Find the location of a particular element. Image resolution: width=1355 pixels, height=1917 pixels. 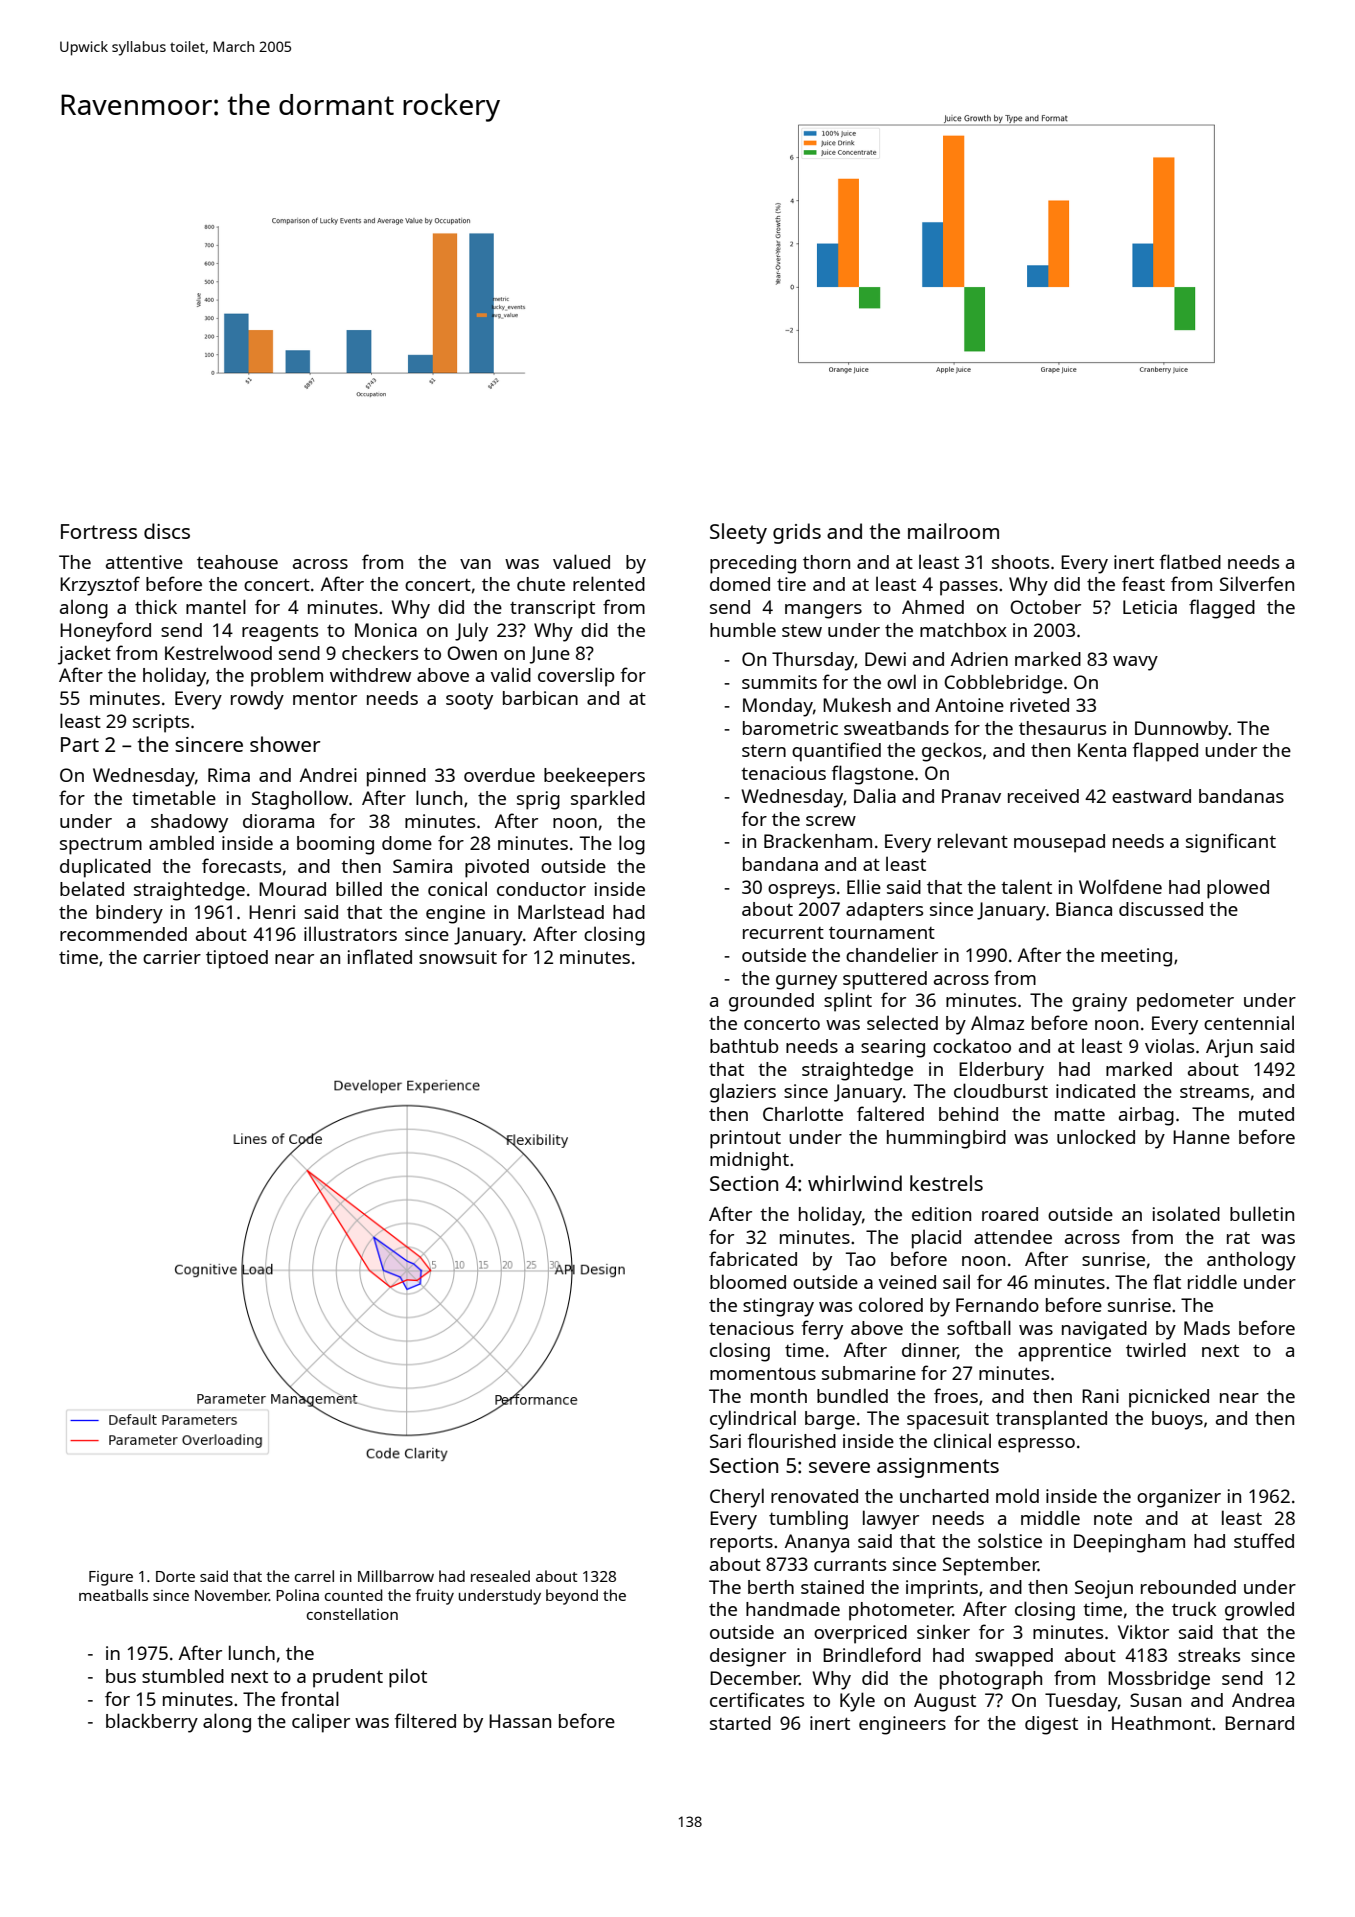

caliper is located at coordinates (321, 1723).
